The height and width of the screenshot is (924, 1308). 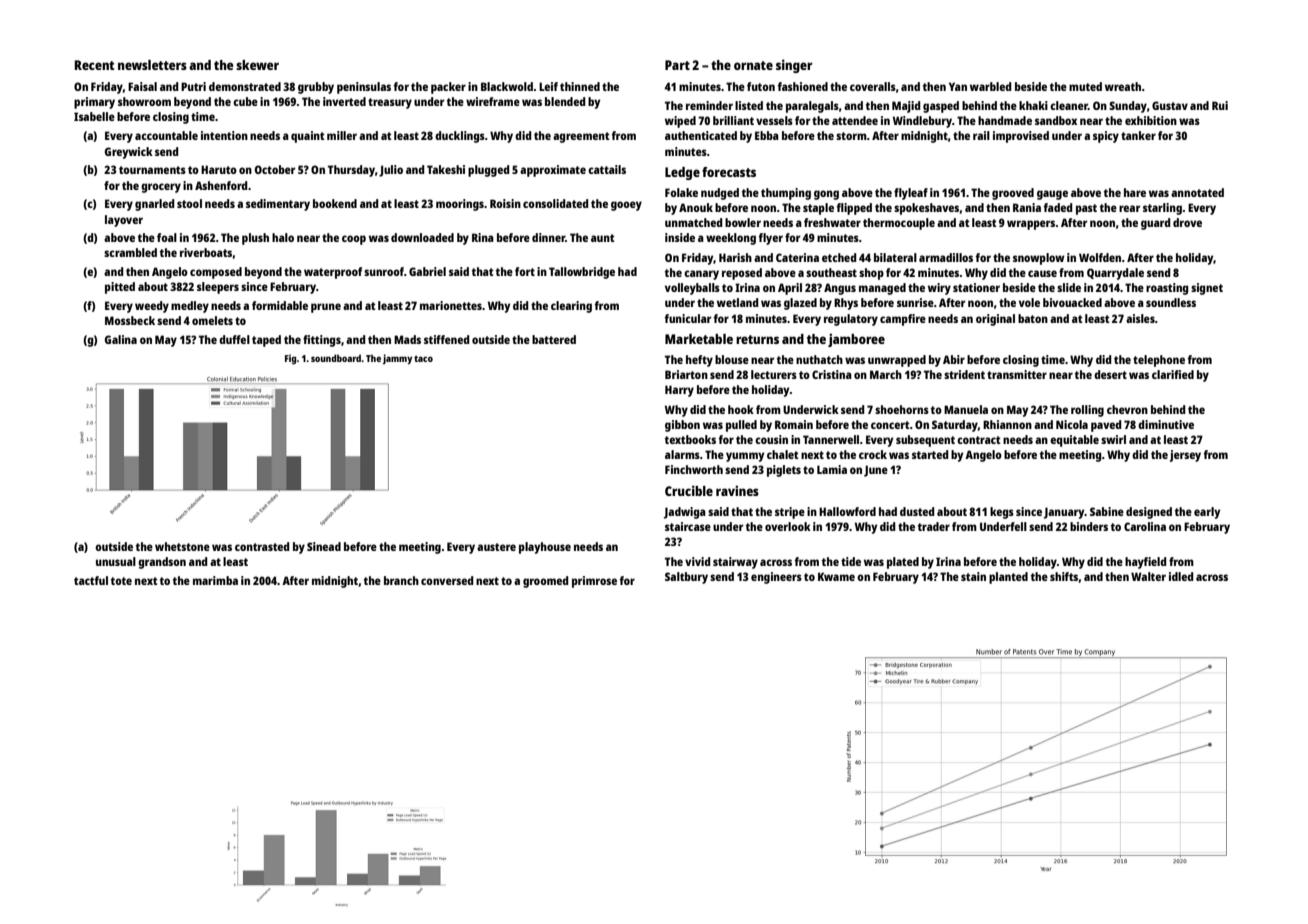 I want to click on vivid, so click(x=698, y=561).
